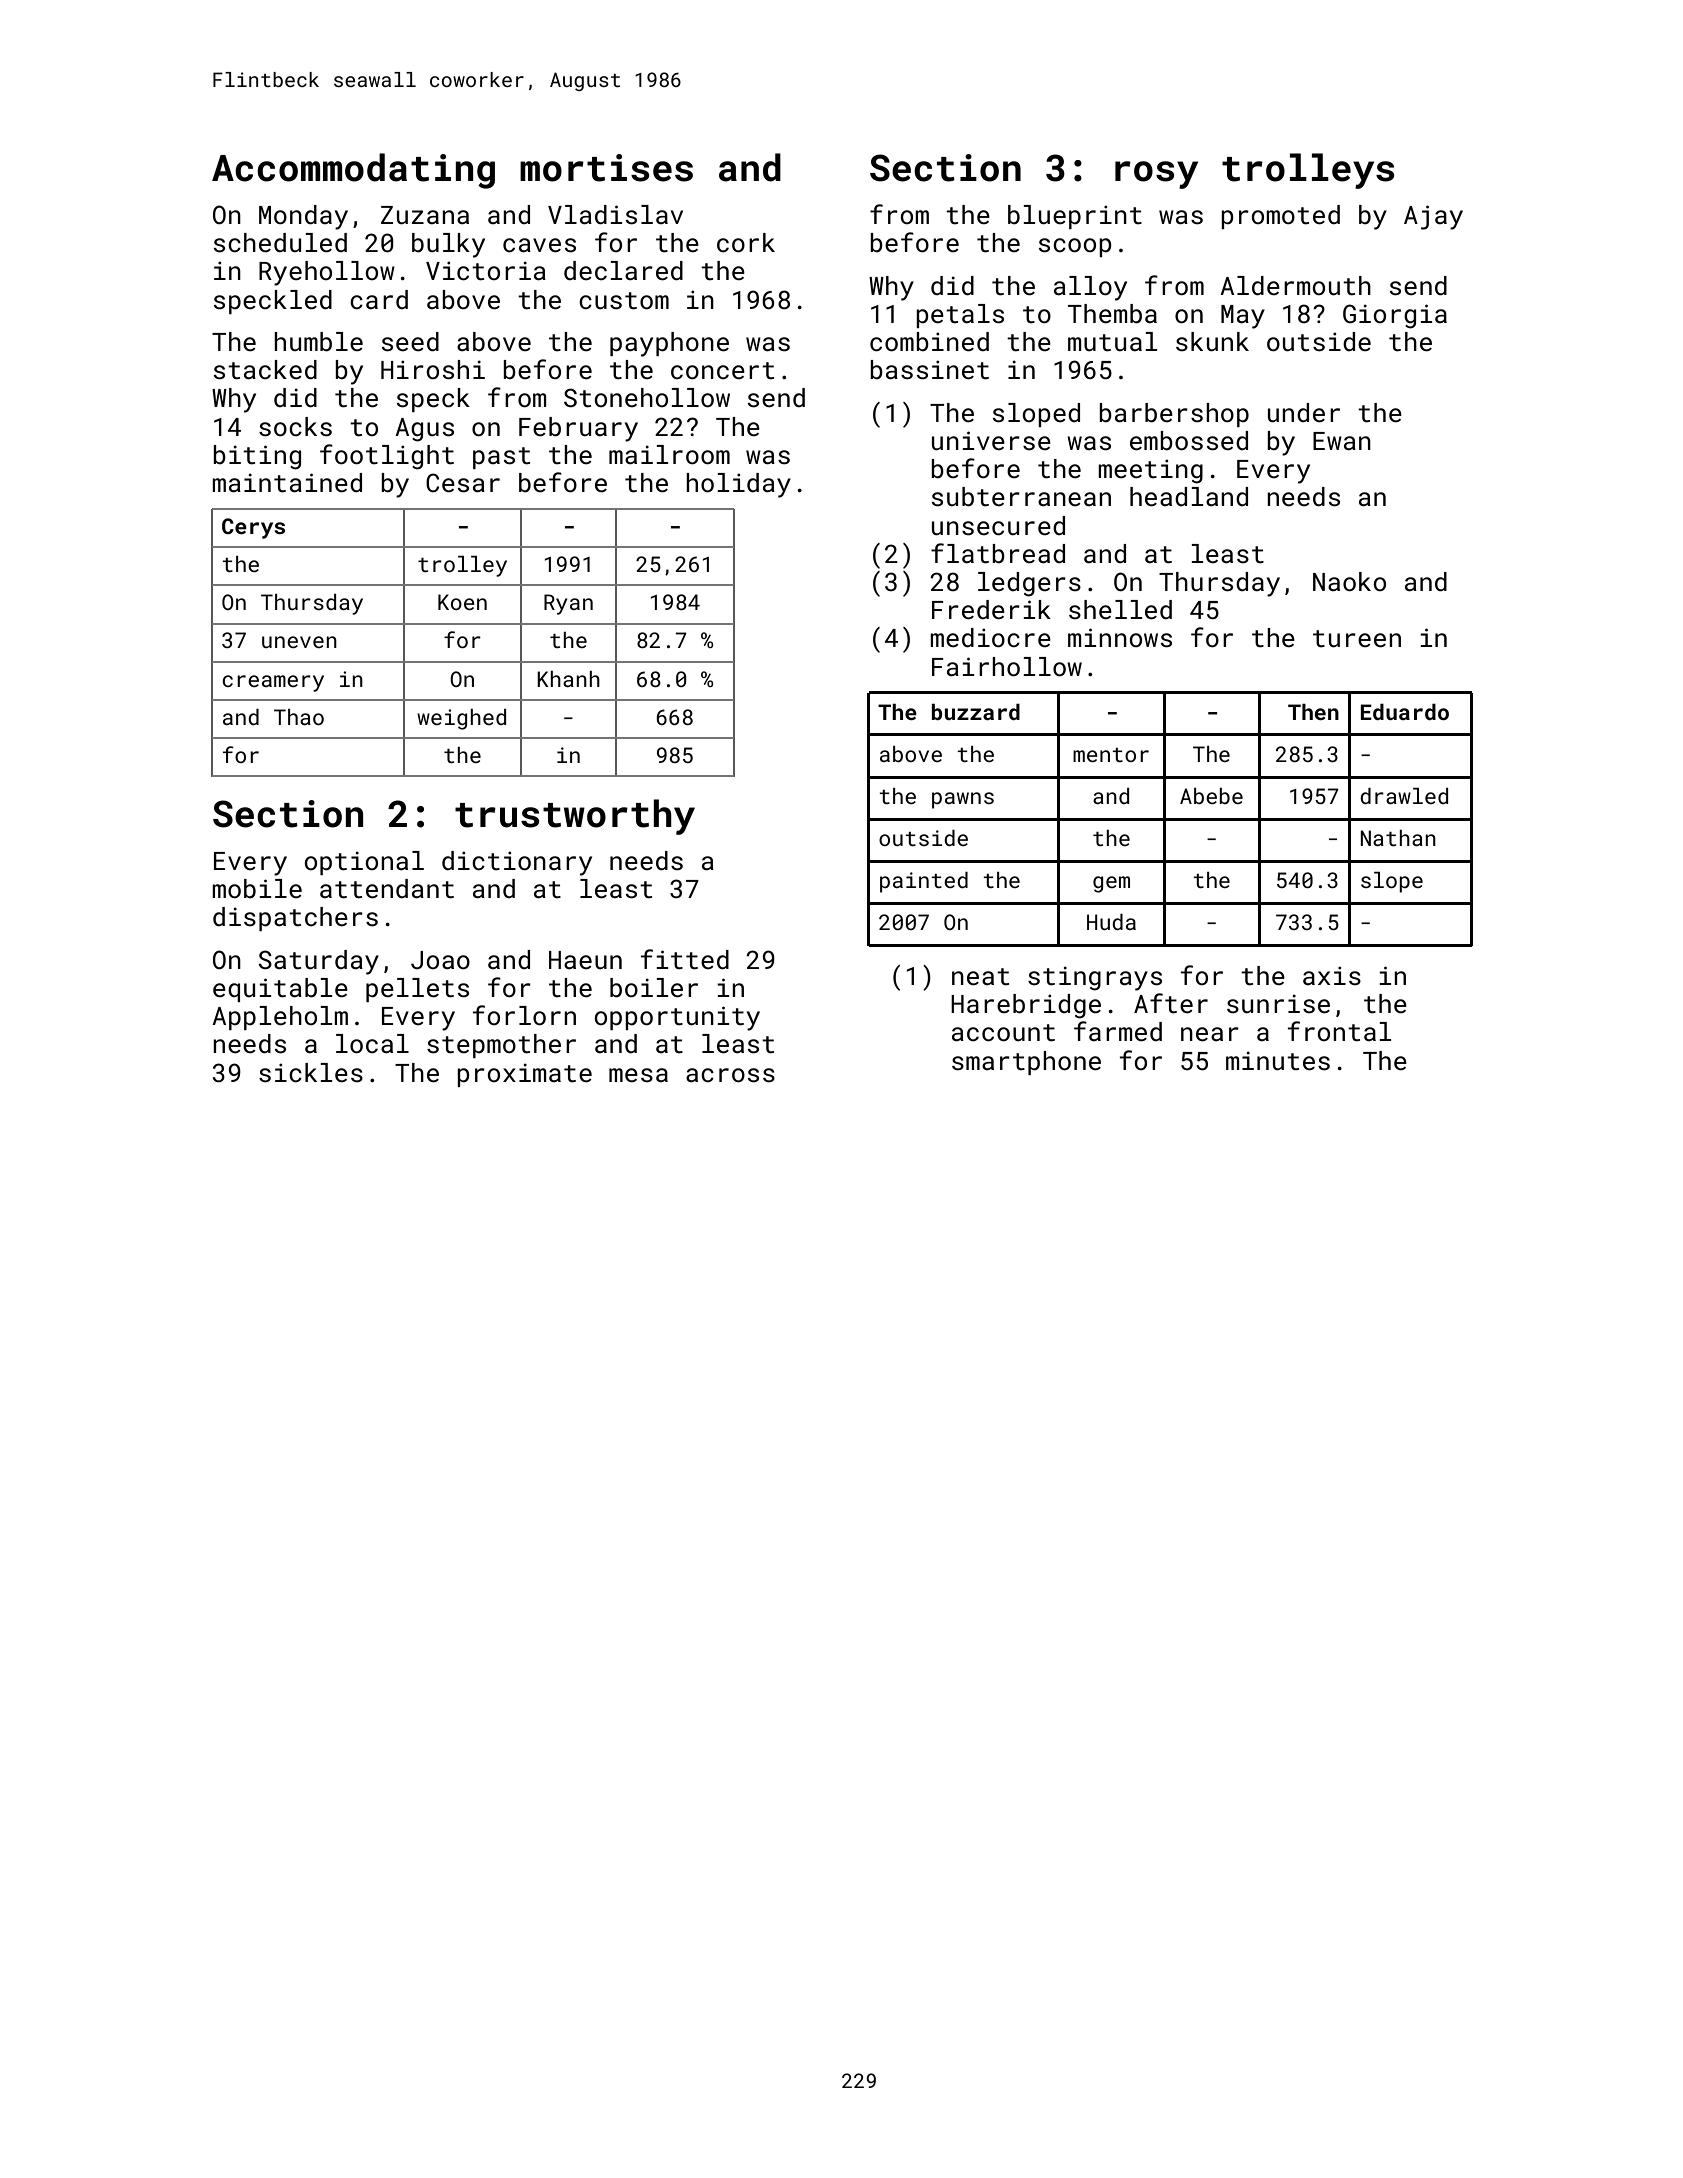 This screenshot has width=1683, height=2178. I want to click on rosy, so click(1156, 175).
